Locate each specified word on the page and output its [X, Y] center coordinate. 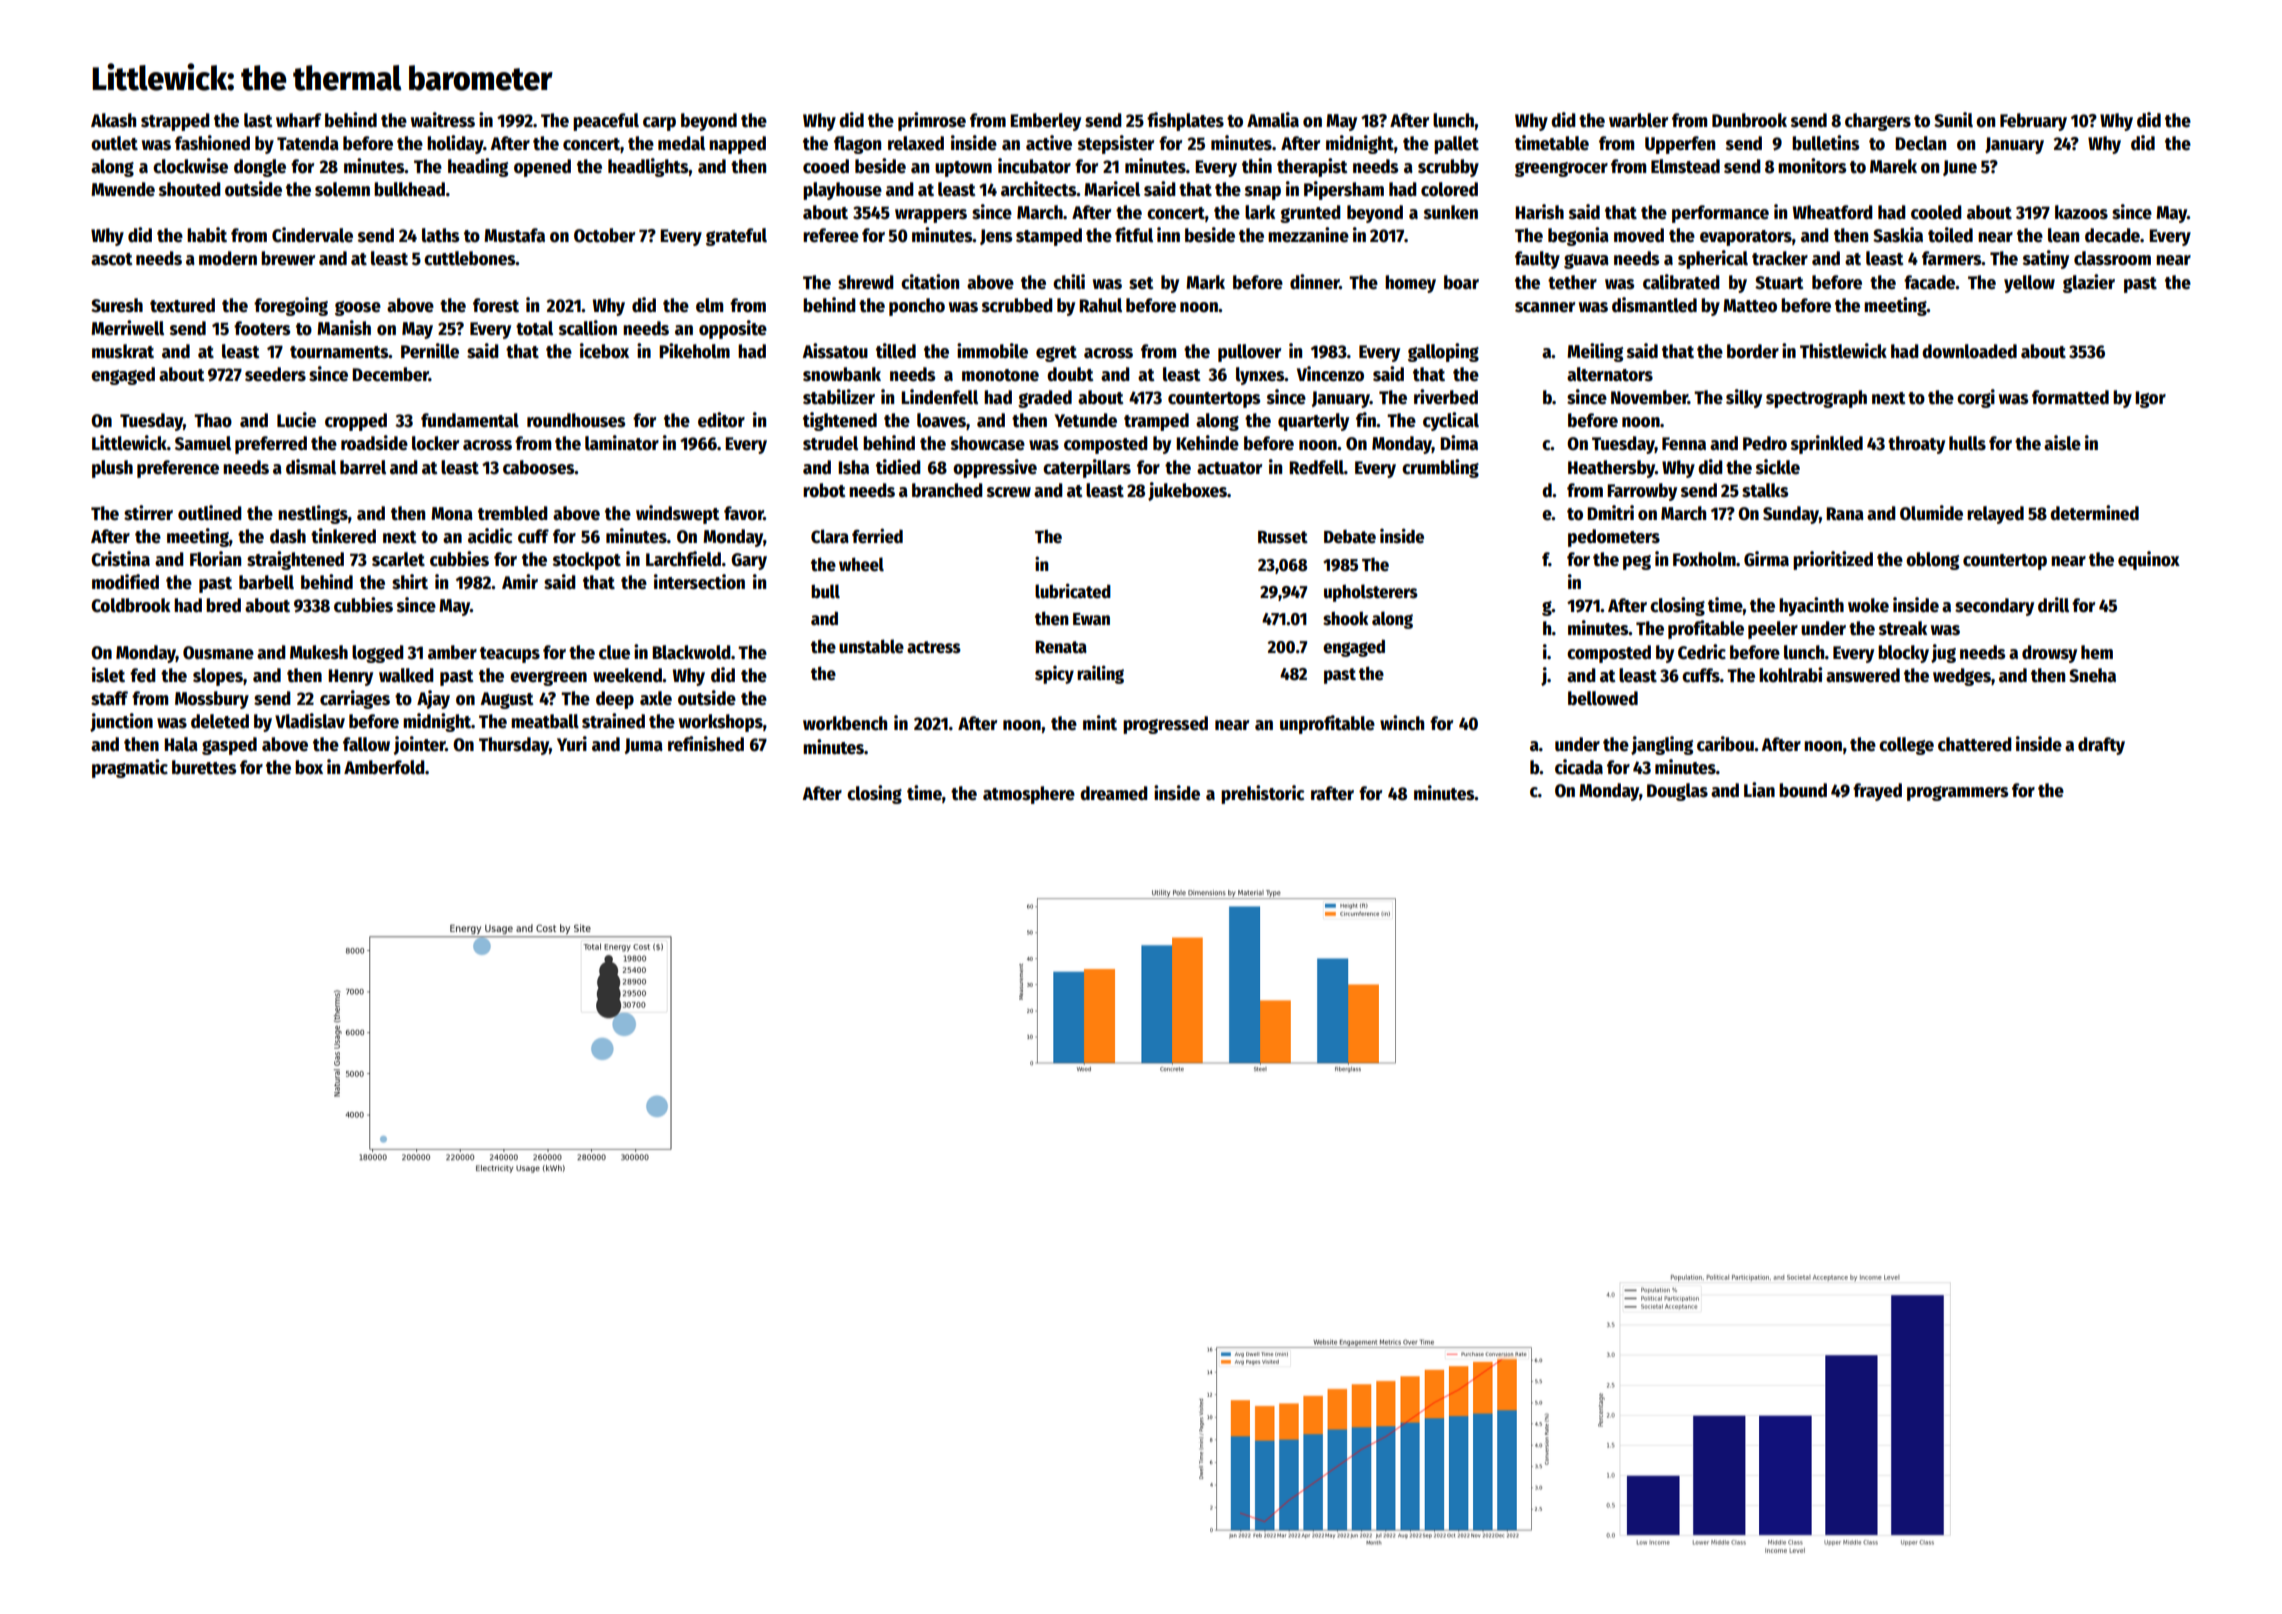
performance [1720, 214]
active [1049, 143]
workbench [845, 723]
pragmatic [130, 768]
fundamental [470, 420]
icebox [604, 351]
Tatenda [308, 143]
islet [108, 675]
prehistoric [1263, 794]
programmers [1957, 793]
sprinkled [1827, 444]
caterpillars [1087, 468]
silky [1744, 398]
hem [2097, 652]
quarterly [1313, 422]
